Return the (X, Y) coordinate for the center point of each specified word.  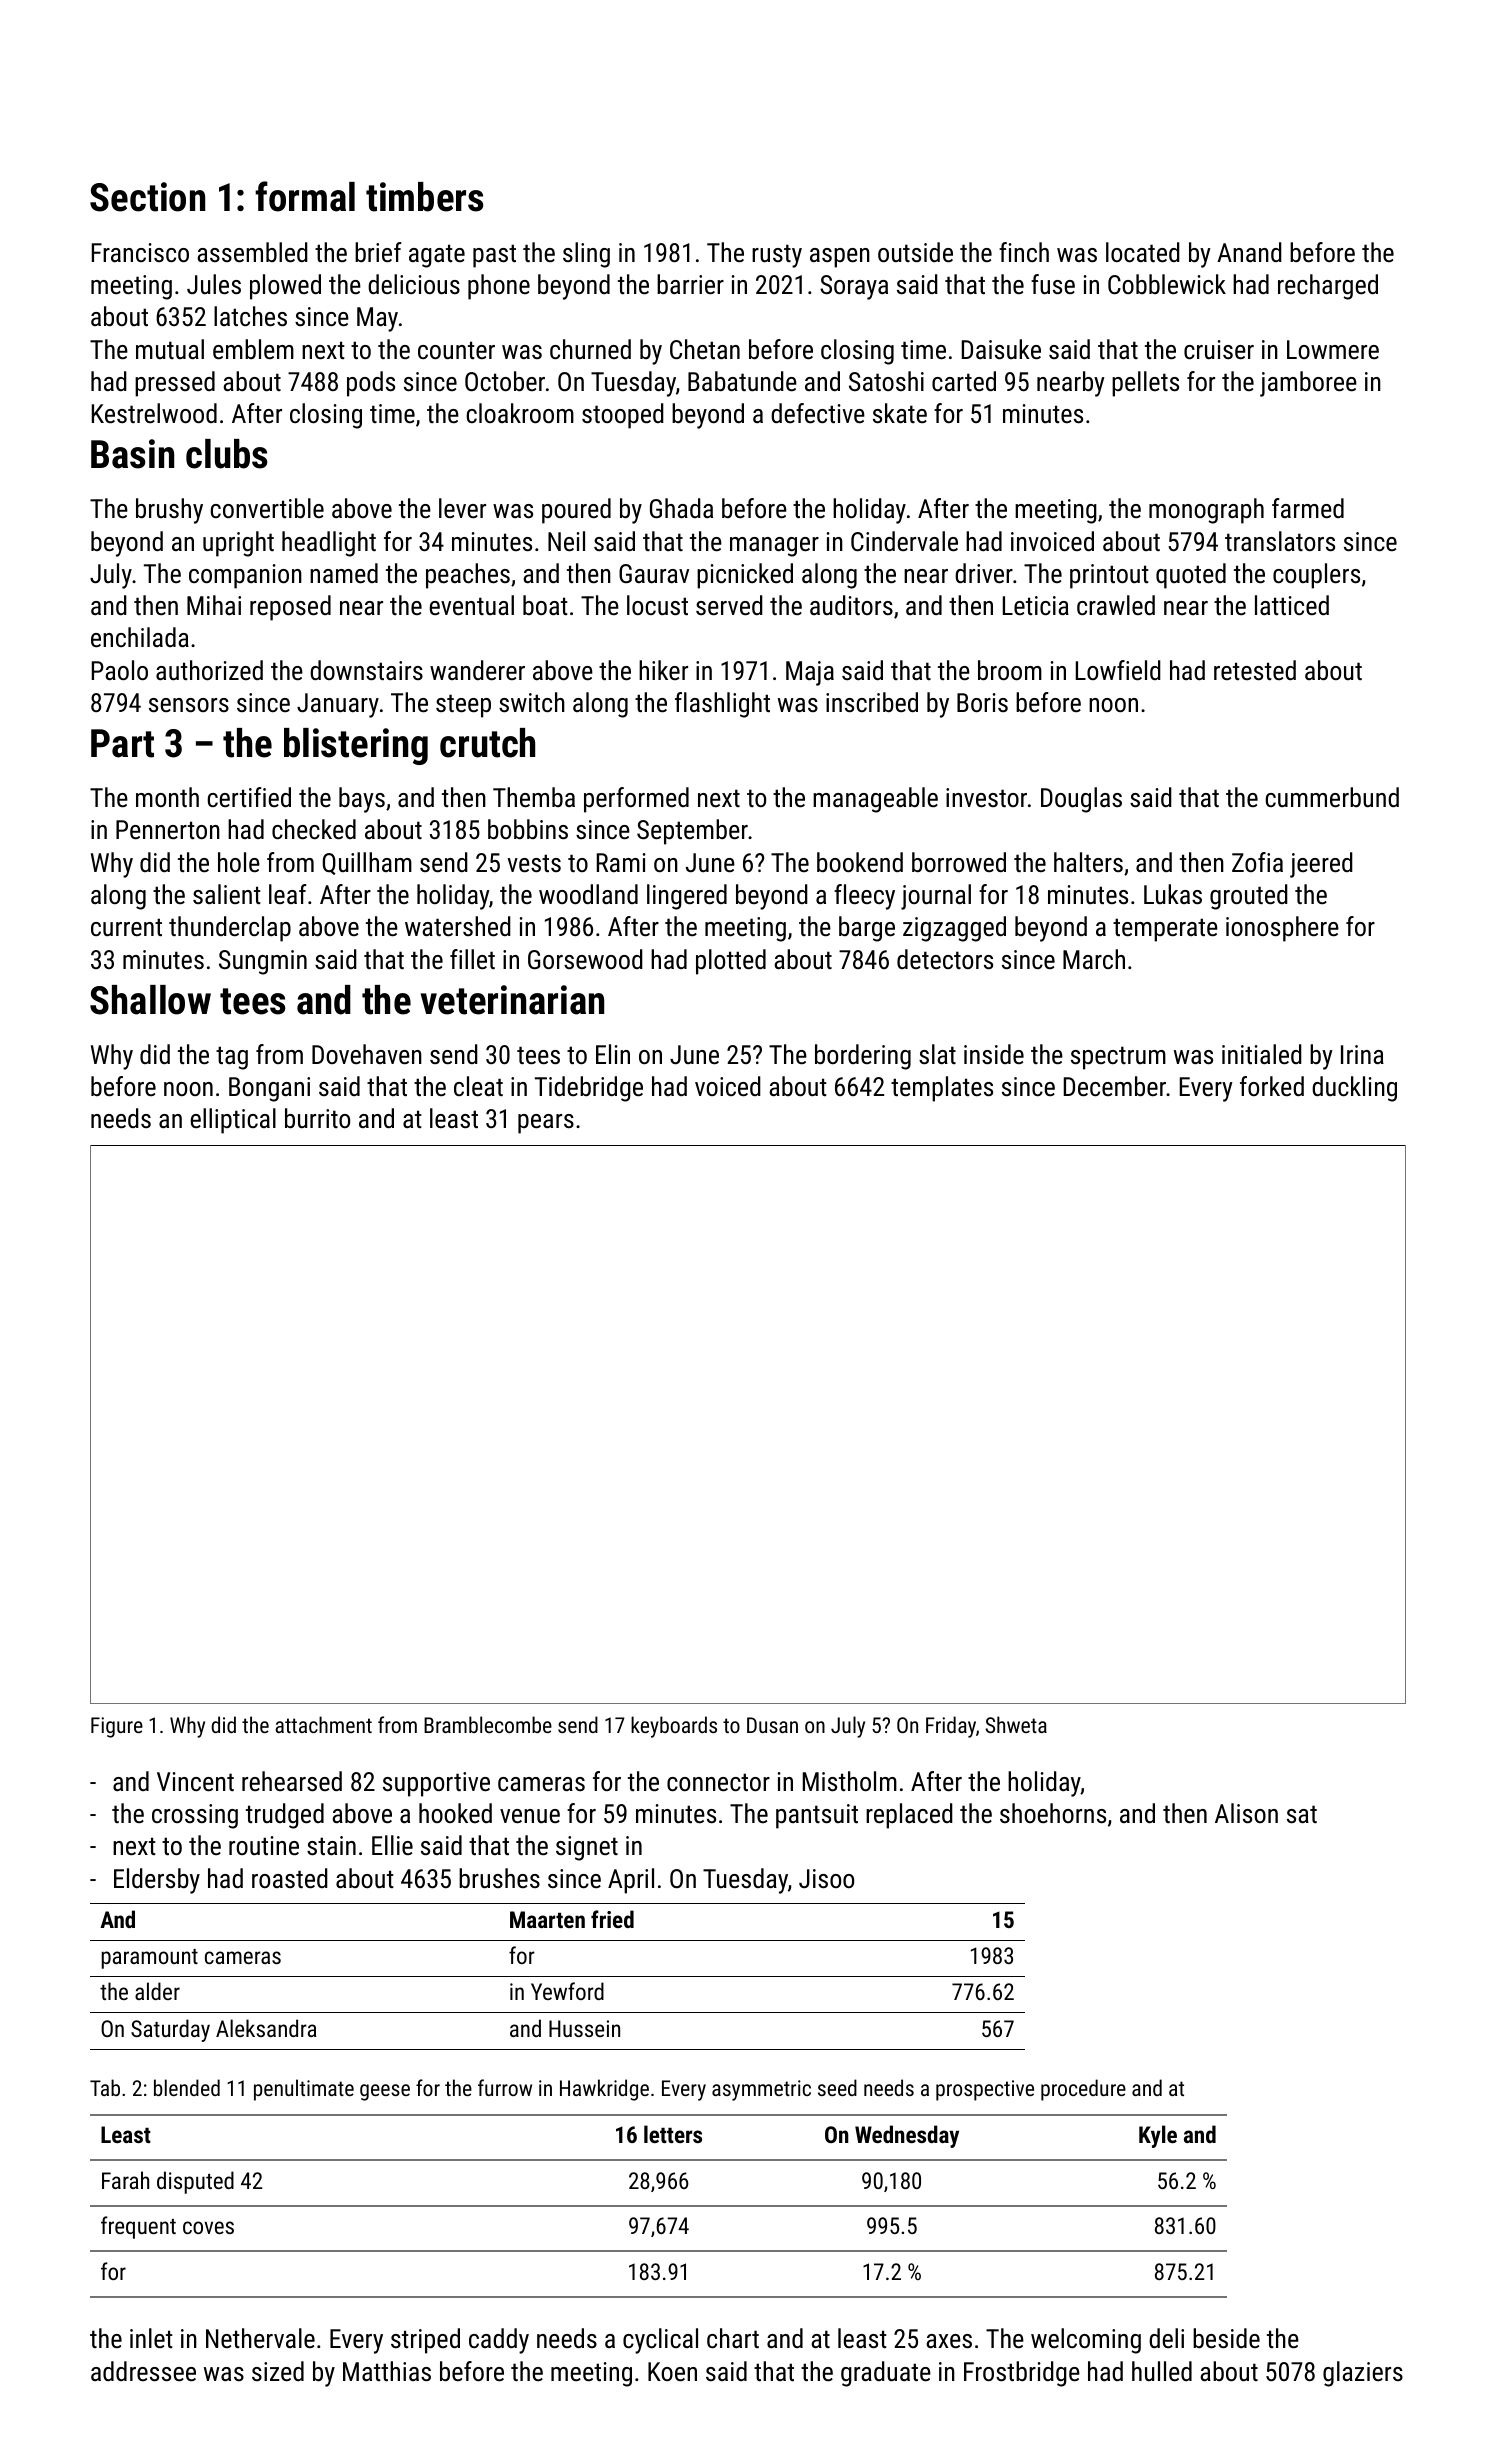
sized (278, 2371)
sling (586, 255)
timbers (424, 197)
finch (1024, 252)
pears (546, 1124)
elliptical (233, 1121)
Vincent (195, 1781)
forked (1272, 1086)
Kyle (1158, 2136)
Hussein (584, 2028)
